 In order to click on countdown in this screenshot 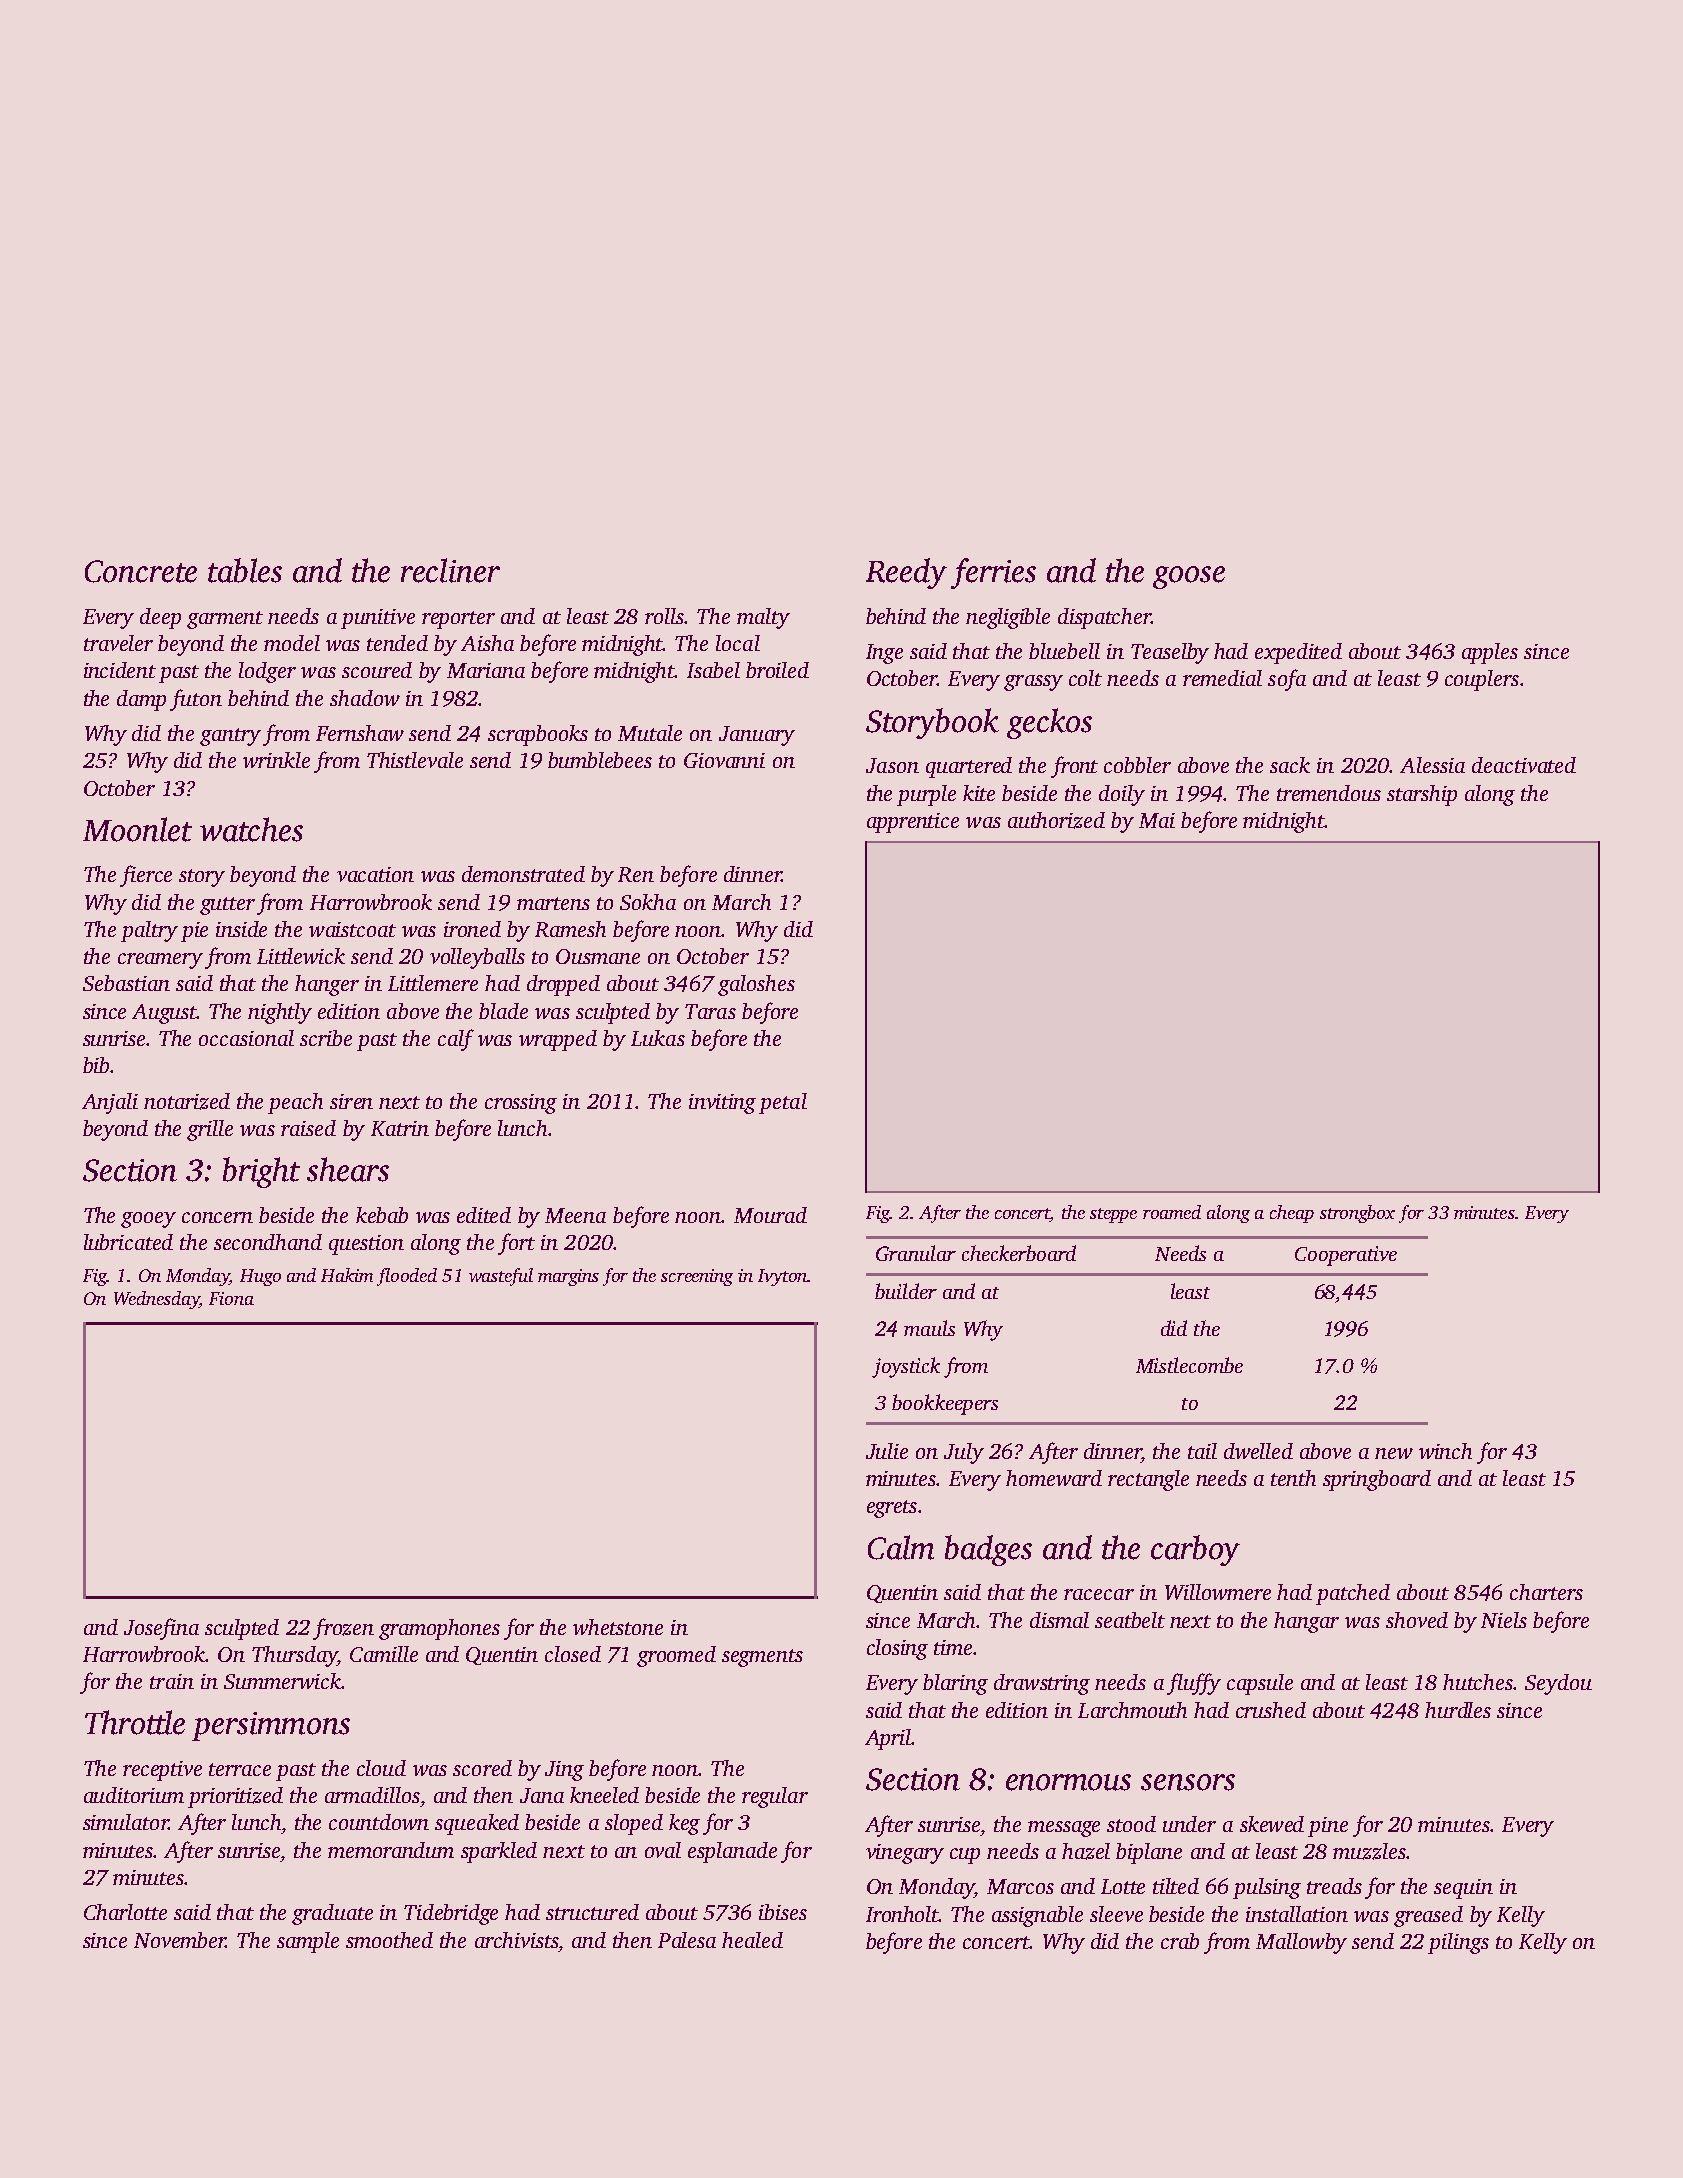, I will do `click(379, 1822)`.
